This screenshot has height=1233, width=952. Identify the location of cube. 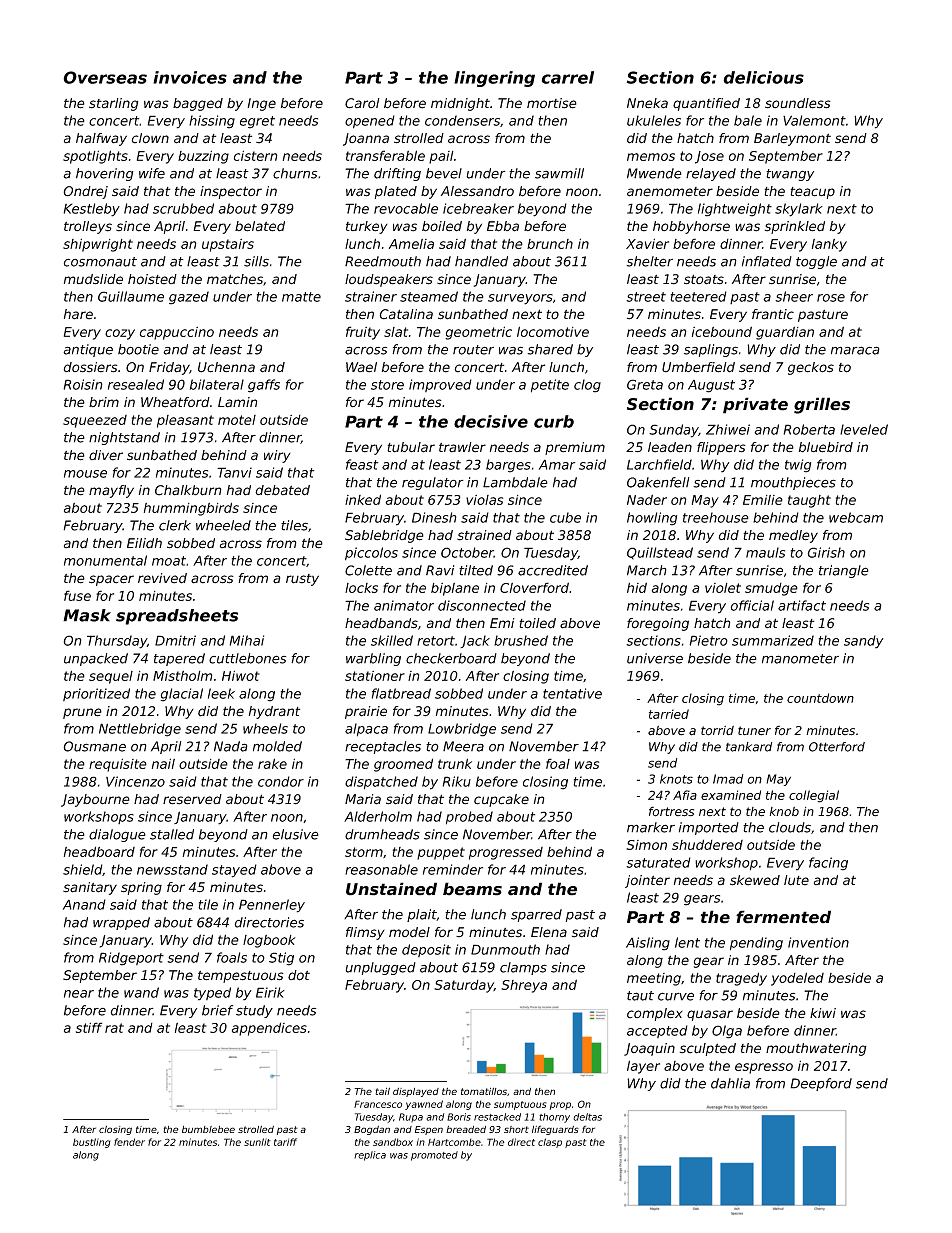
(565, 517).
